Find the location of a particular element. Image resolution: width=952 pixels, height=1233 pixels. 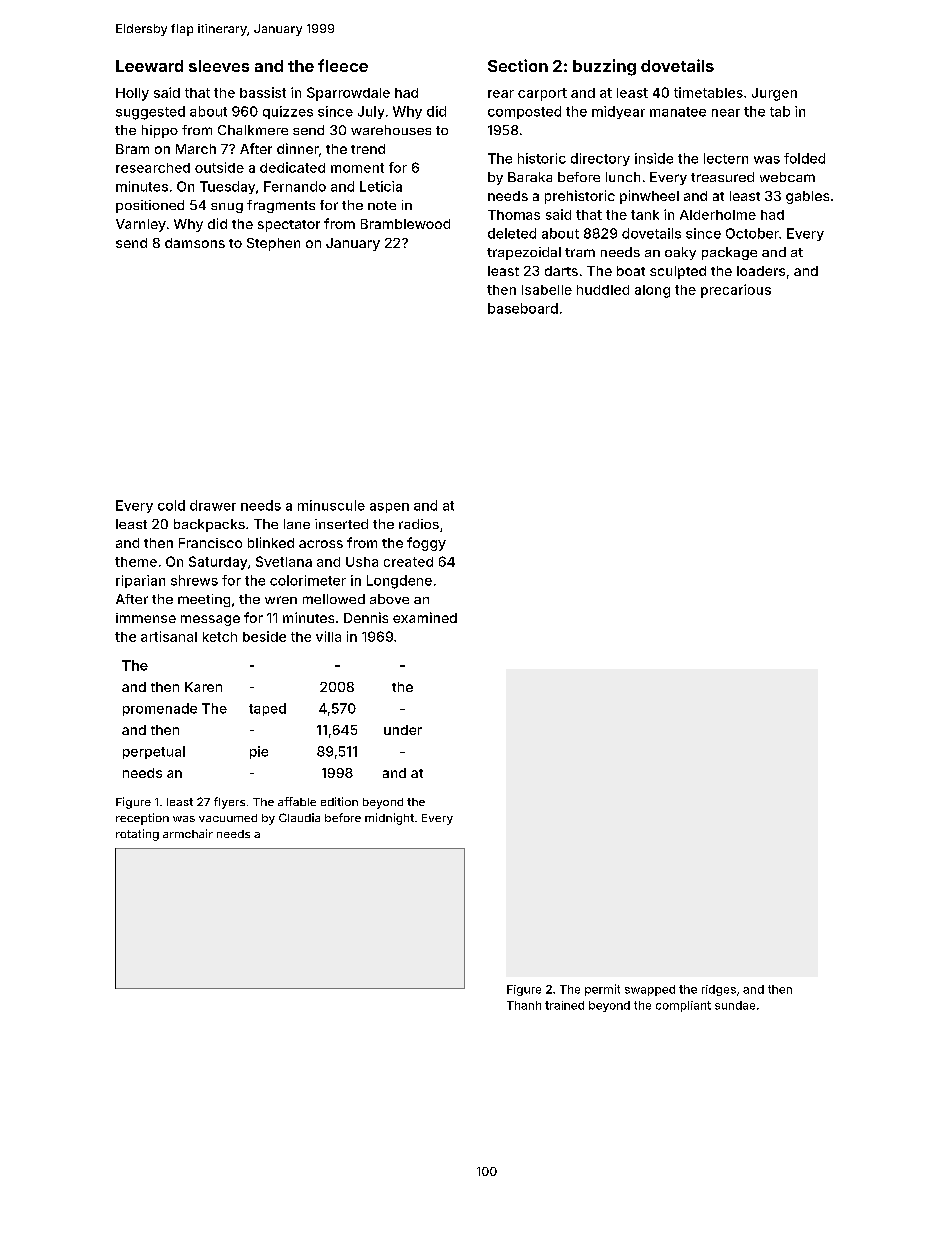

examined is located at coordinates (425, 617).
